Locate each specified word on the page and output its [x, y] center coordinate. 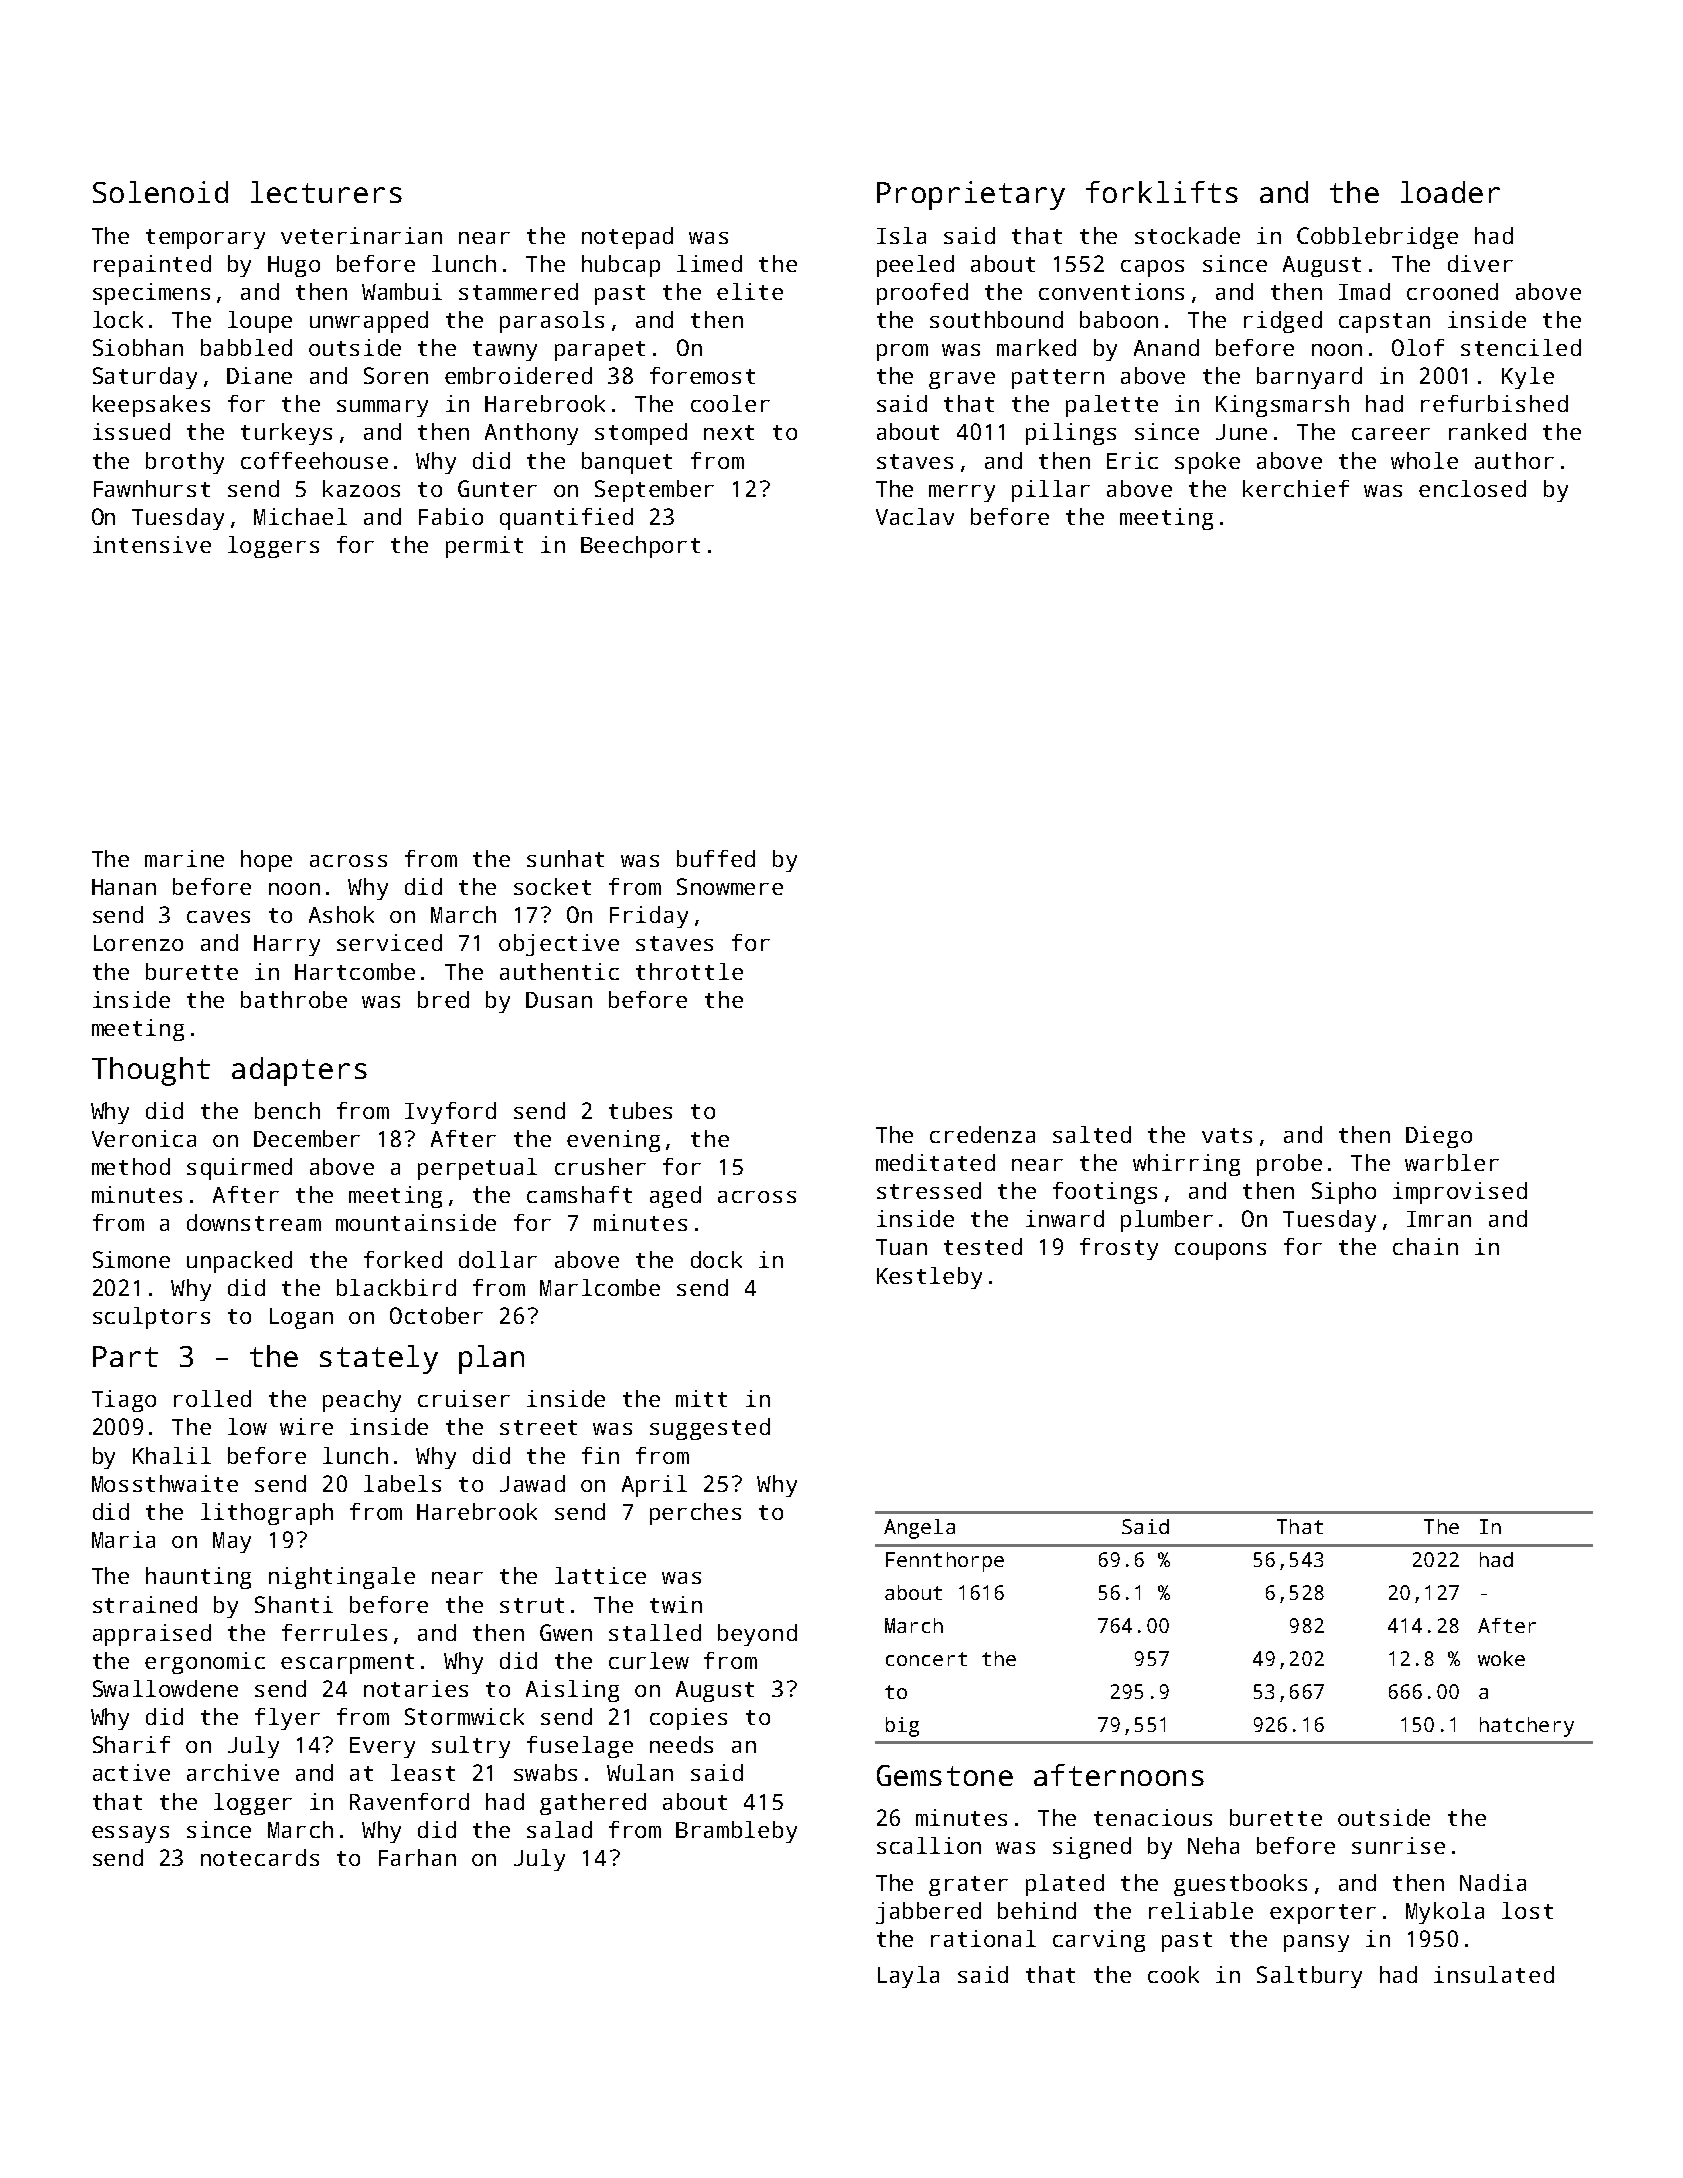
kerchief [1296, 488]
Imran [1439, 1219]
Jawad [532, 1483]
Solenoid [160, 192]
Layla [908, 1977]
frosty [1119, 1249]
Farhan [417, 1857]
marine [184, 858]
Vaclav [915, 516]
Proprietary [971, 195]
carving [1099, 1941]
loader [1450, 192]
